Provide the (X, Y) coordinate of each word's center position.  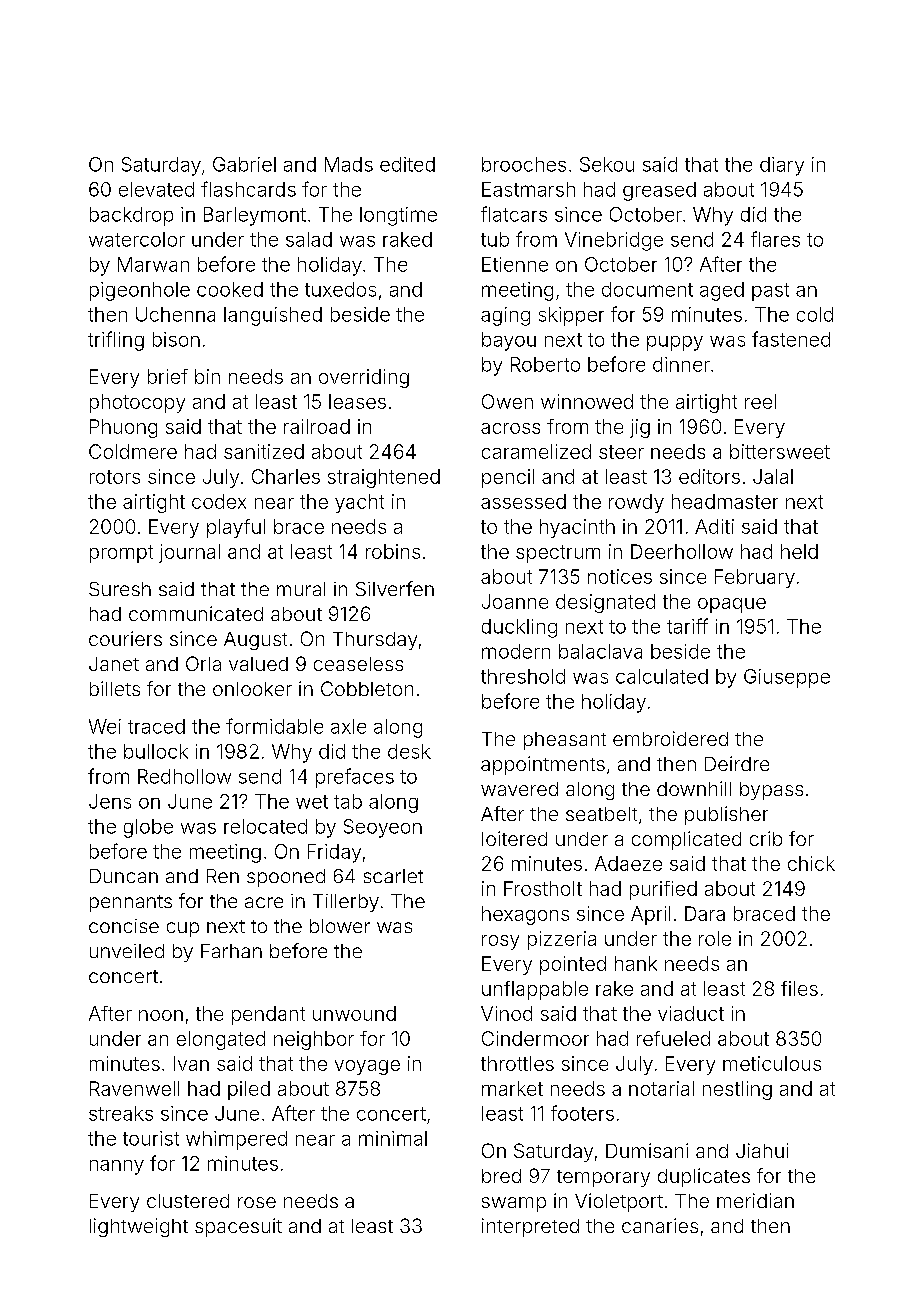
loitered (514, 838)
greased (659, 191)
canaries (660, 1225)
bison (176, 339)
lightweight (139, 1227)
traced (156, 726)
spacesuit (238, 1227)
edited (407, 164)
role (715, 938)
